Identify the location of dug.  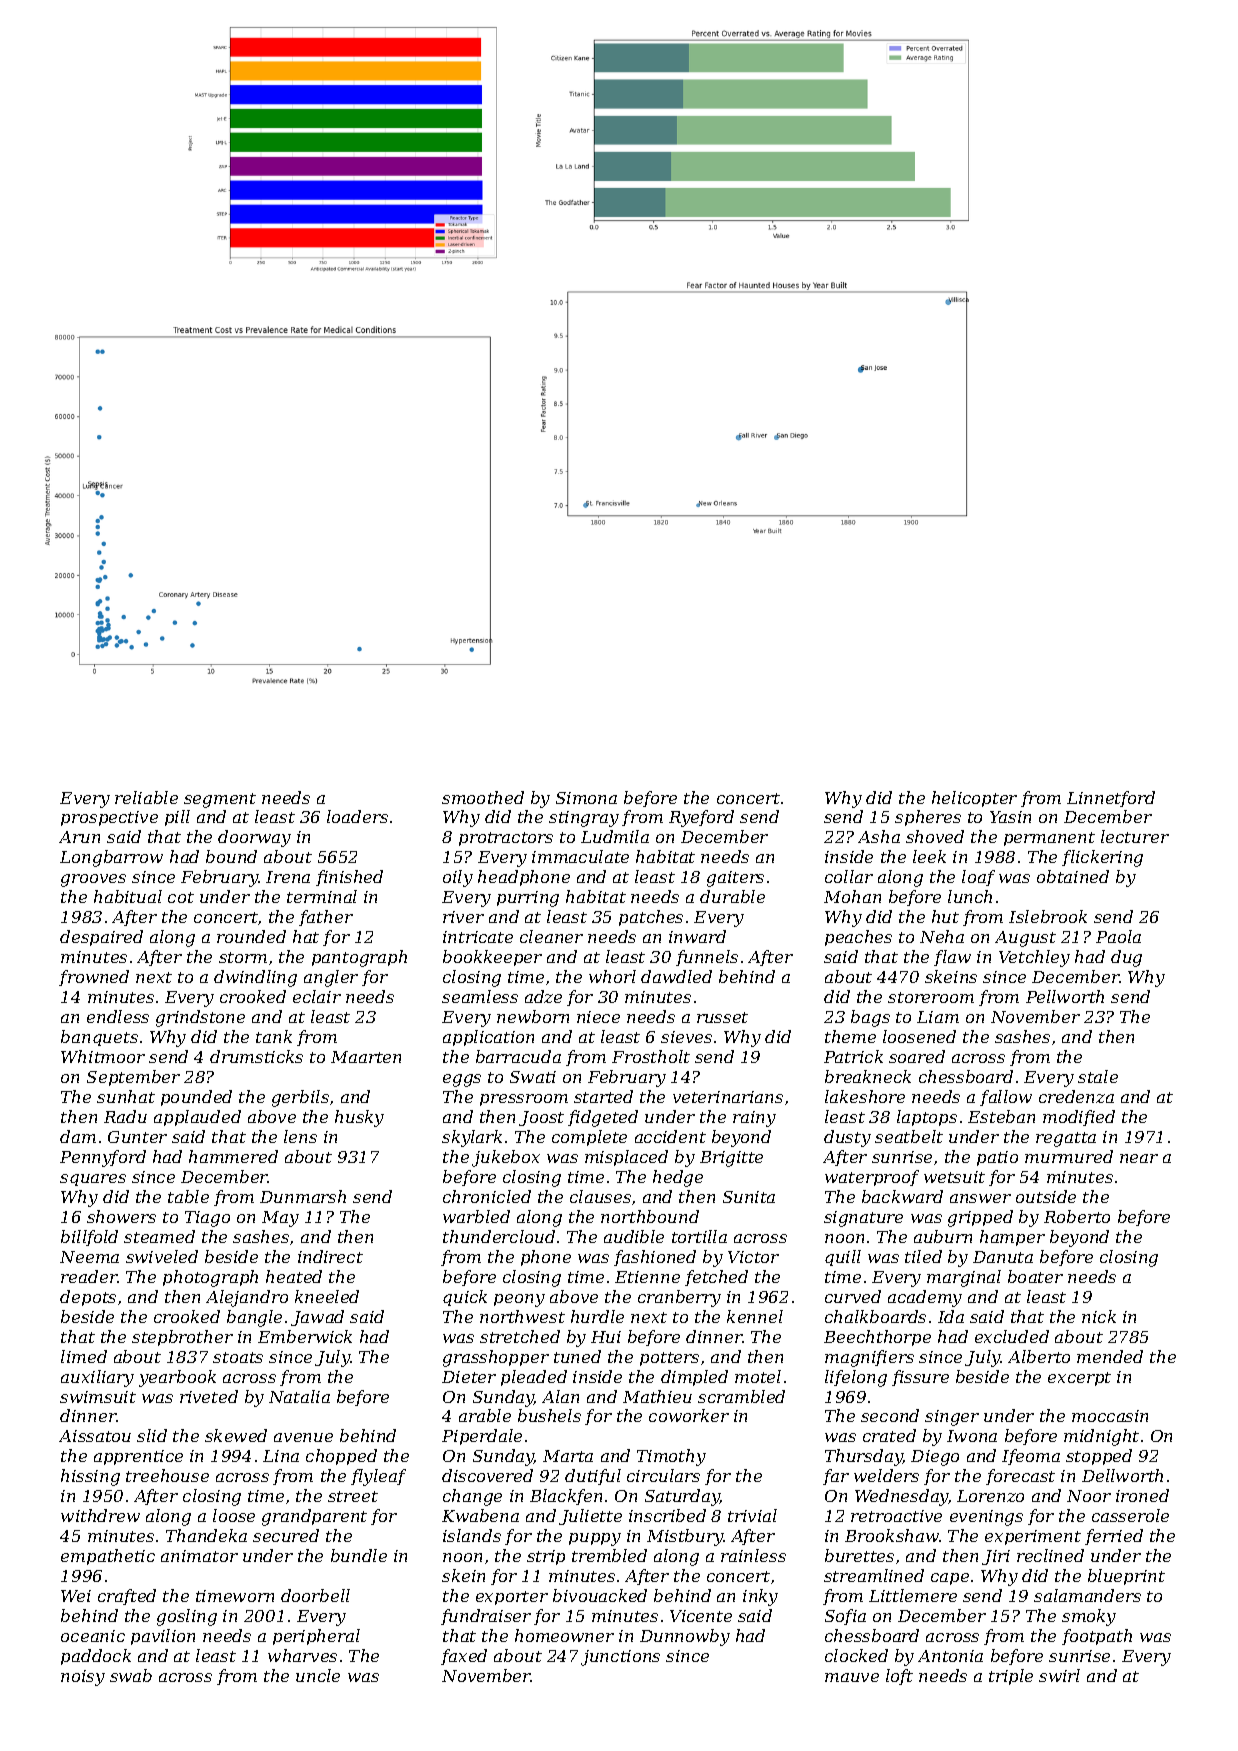
(1126, 958).
